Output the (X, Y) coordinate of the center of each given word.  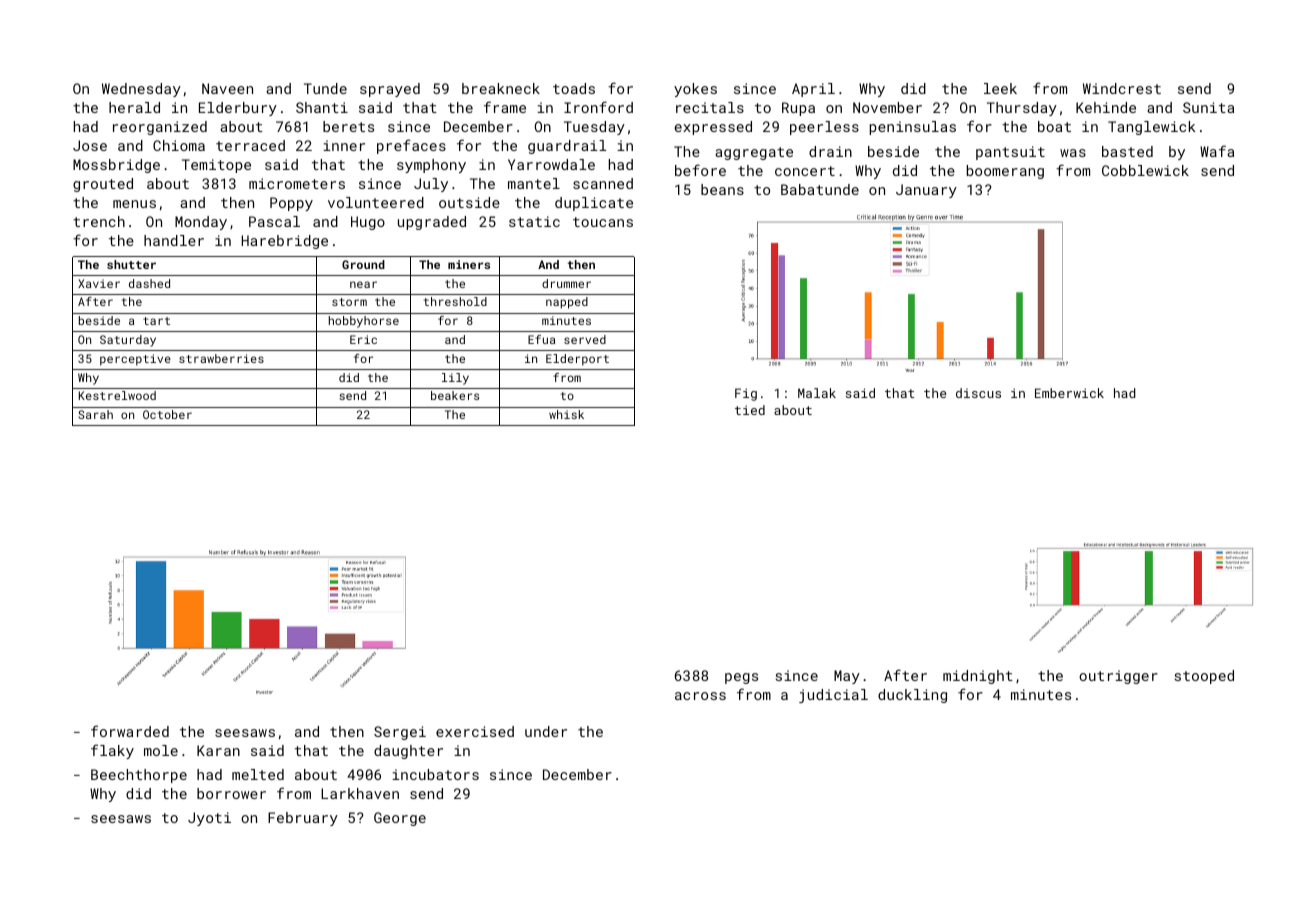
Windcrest (1122, 88)
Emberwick (1069, 393)
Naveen (227, 88)
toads (574, 88)
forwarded (130, 731)
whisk (566, 414)
